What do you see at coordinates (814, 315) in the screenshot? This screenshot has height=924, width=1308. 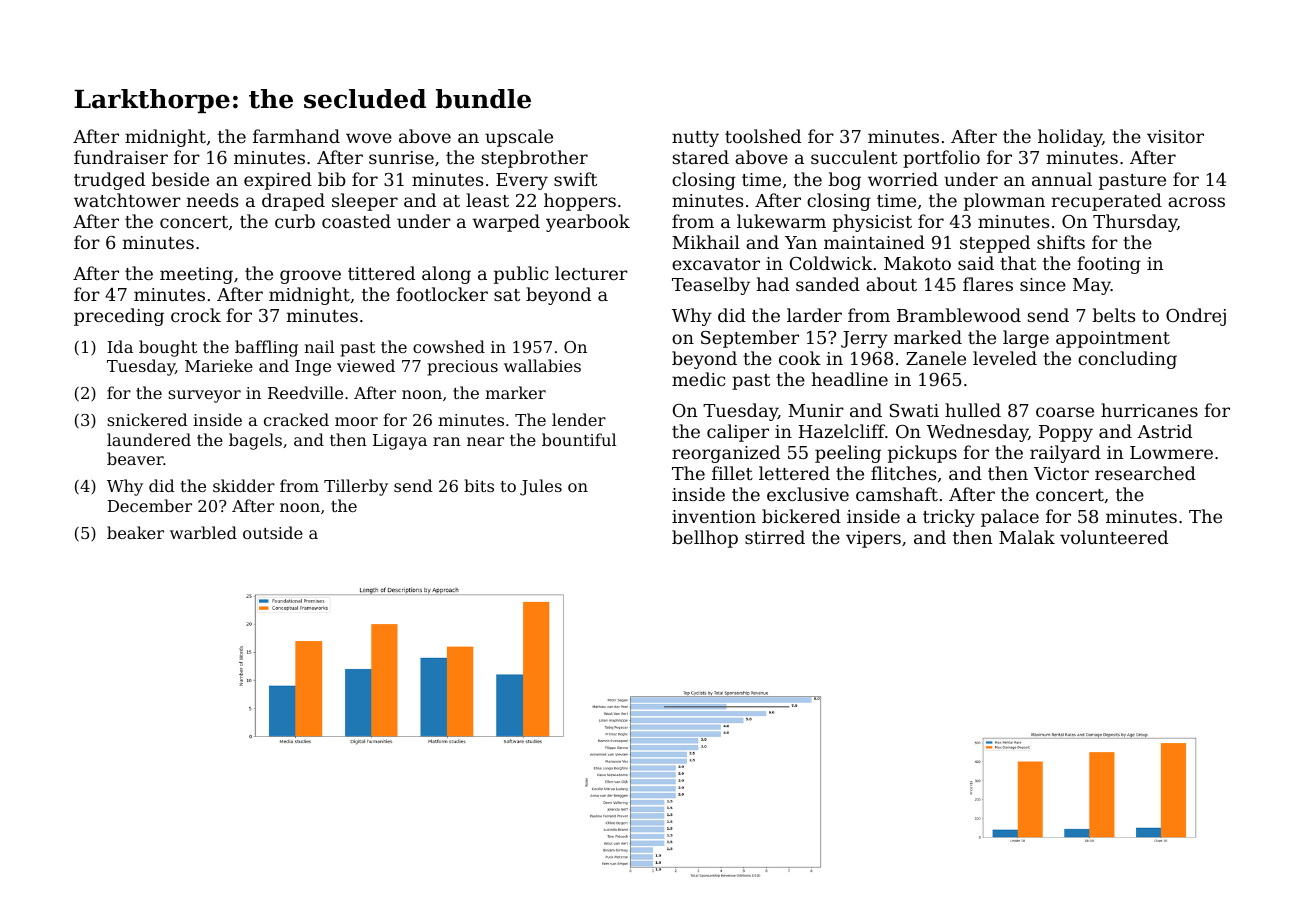 I see `larder` at bounding box center [814, 315].
